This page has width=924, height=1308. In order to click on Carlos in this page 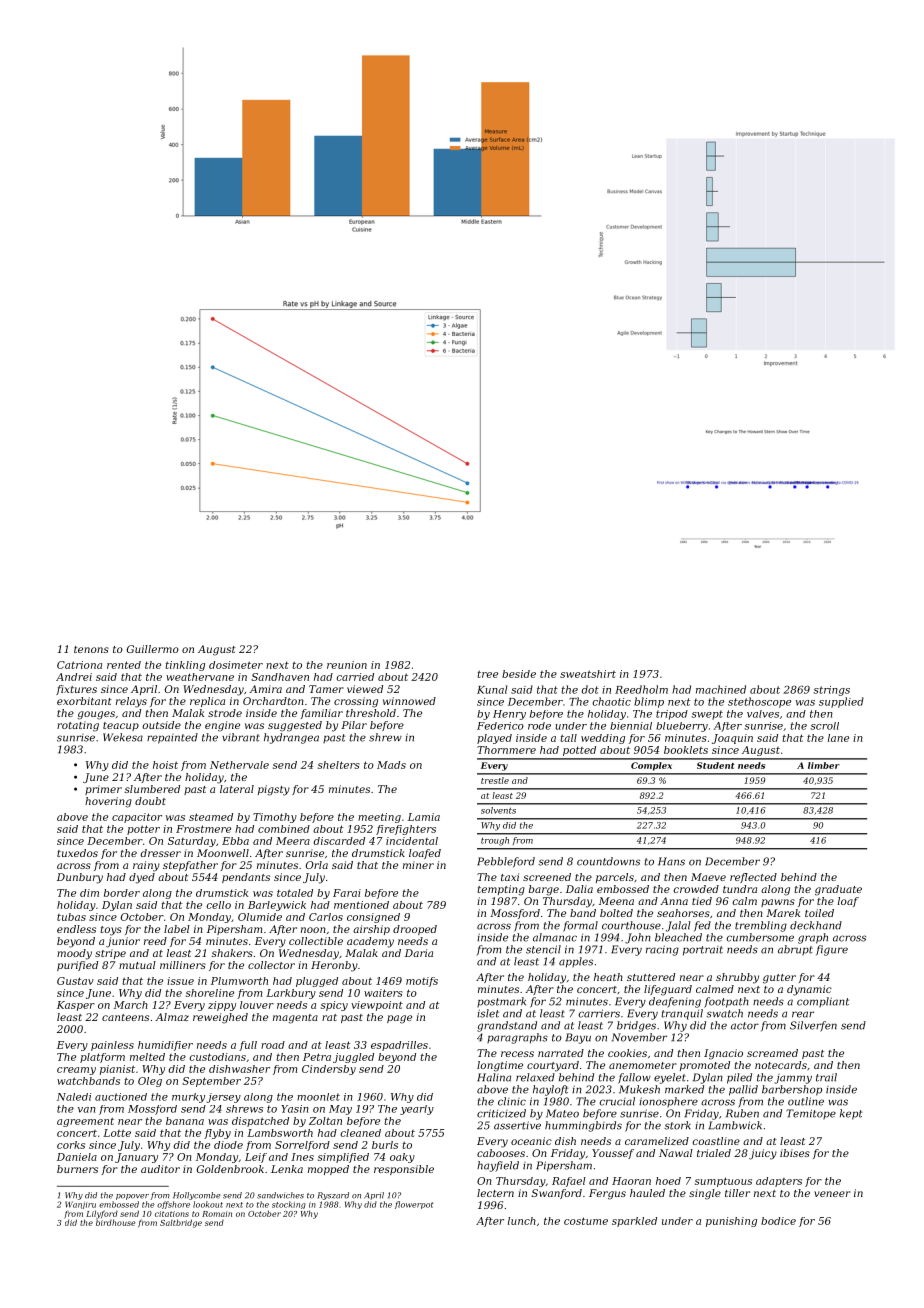, I will do `click(326, 917)`.
